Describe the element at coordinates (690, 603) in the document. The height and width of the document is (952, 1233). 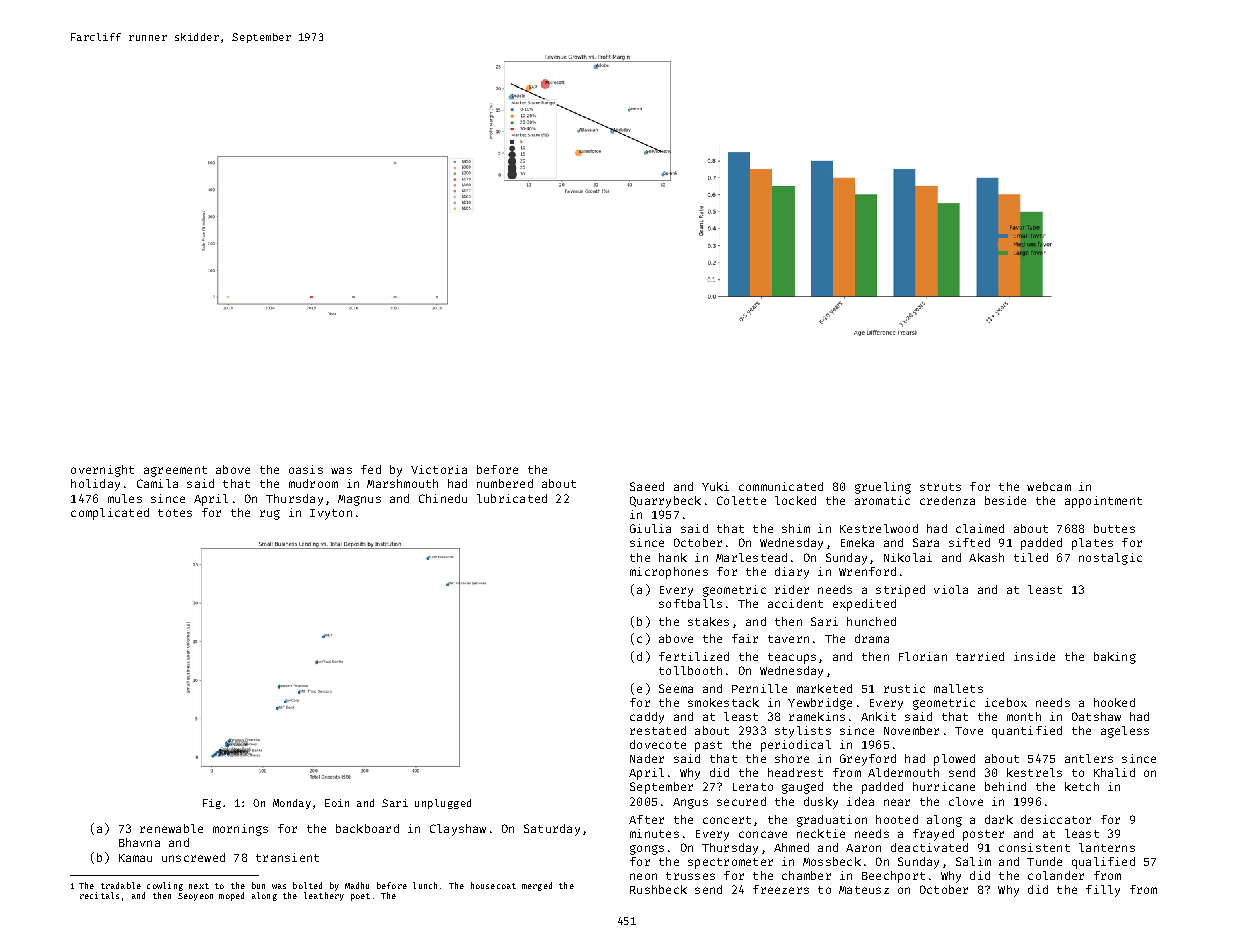
I see `softballs` at that location.
